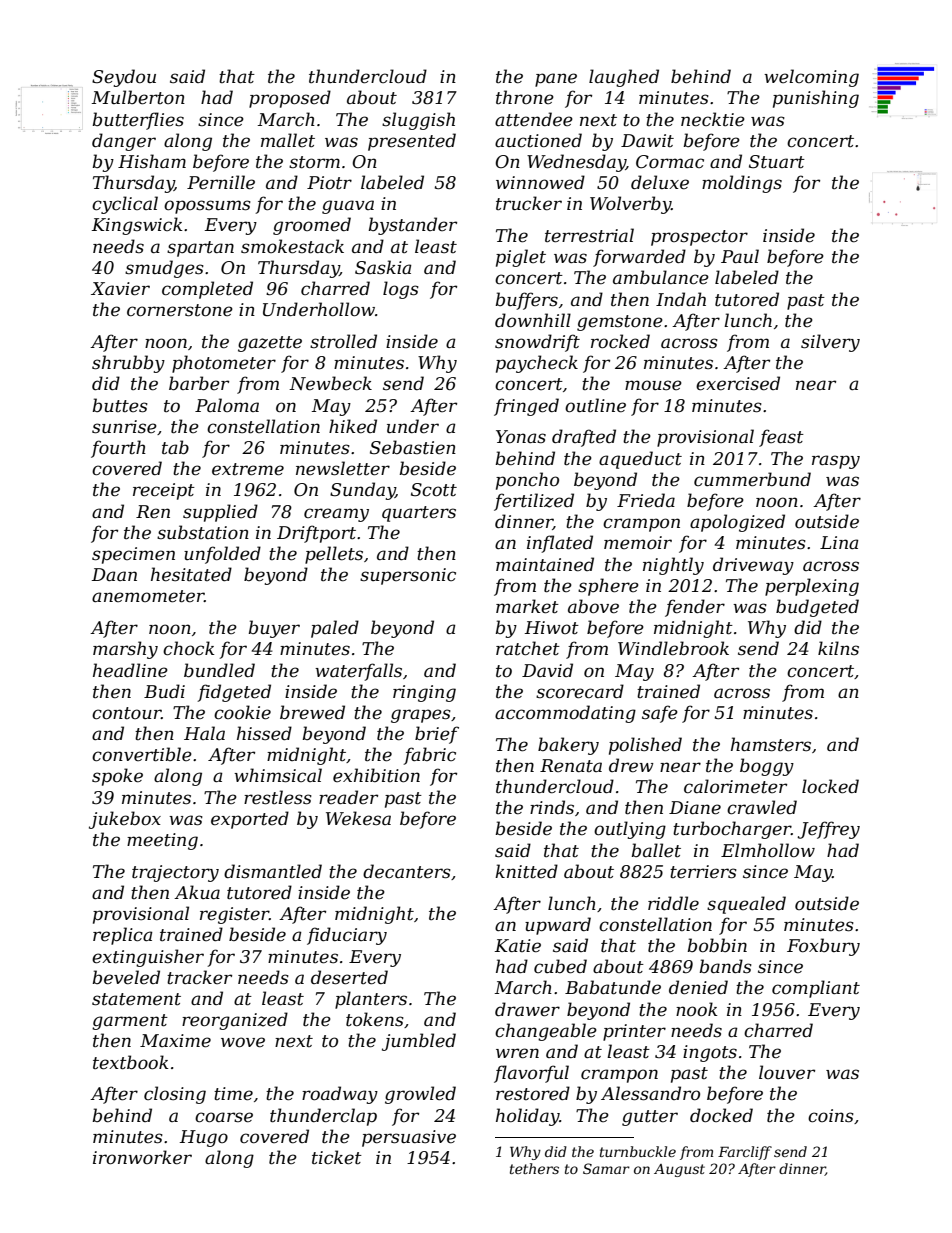  I want to click on Hiwot, so click(552, 628).
